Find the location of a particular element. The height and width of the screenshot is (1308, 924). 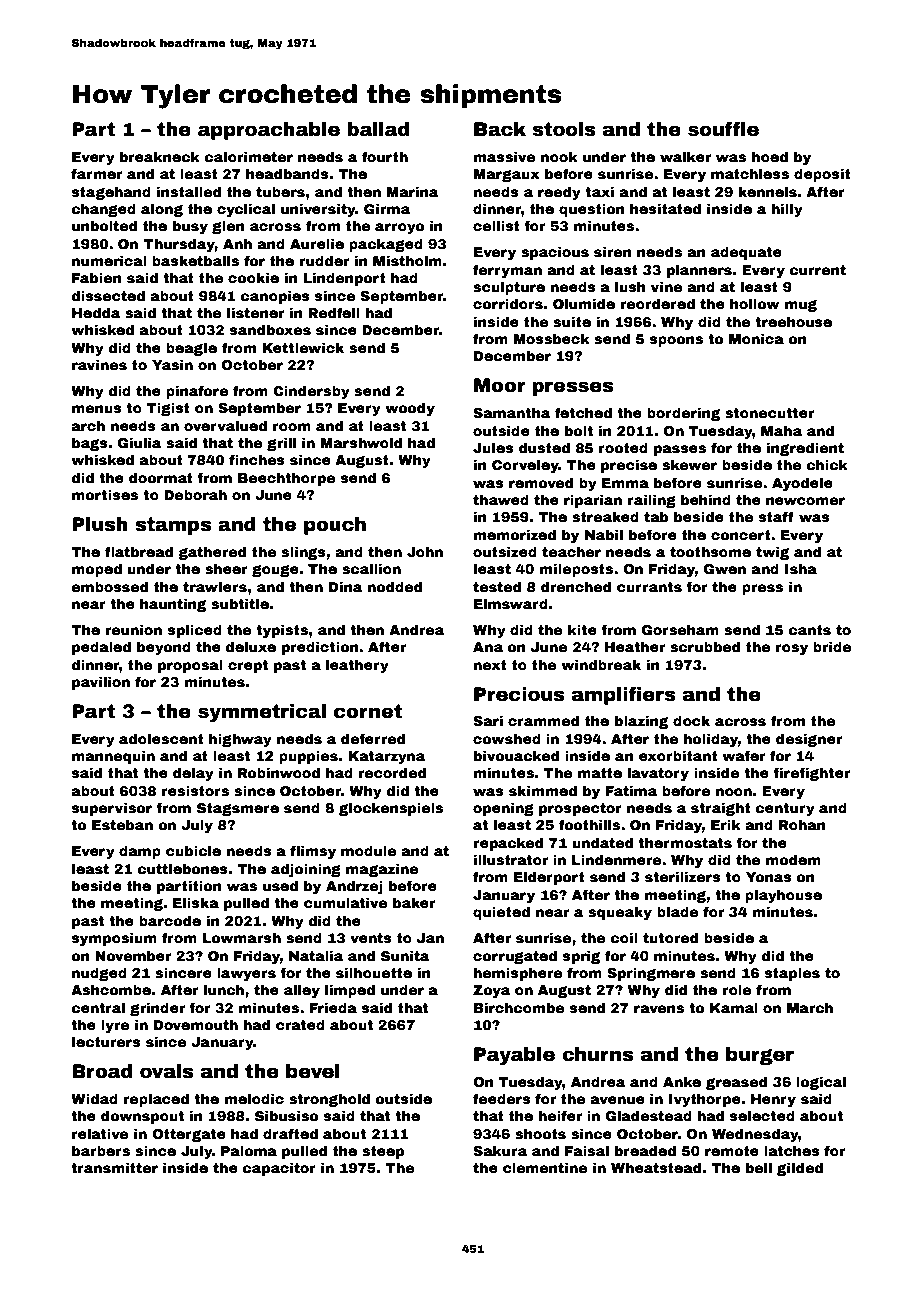

heifer is located at coordinates (560, 1115).
